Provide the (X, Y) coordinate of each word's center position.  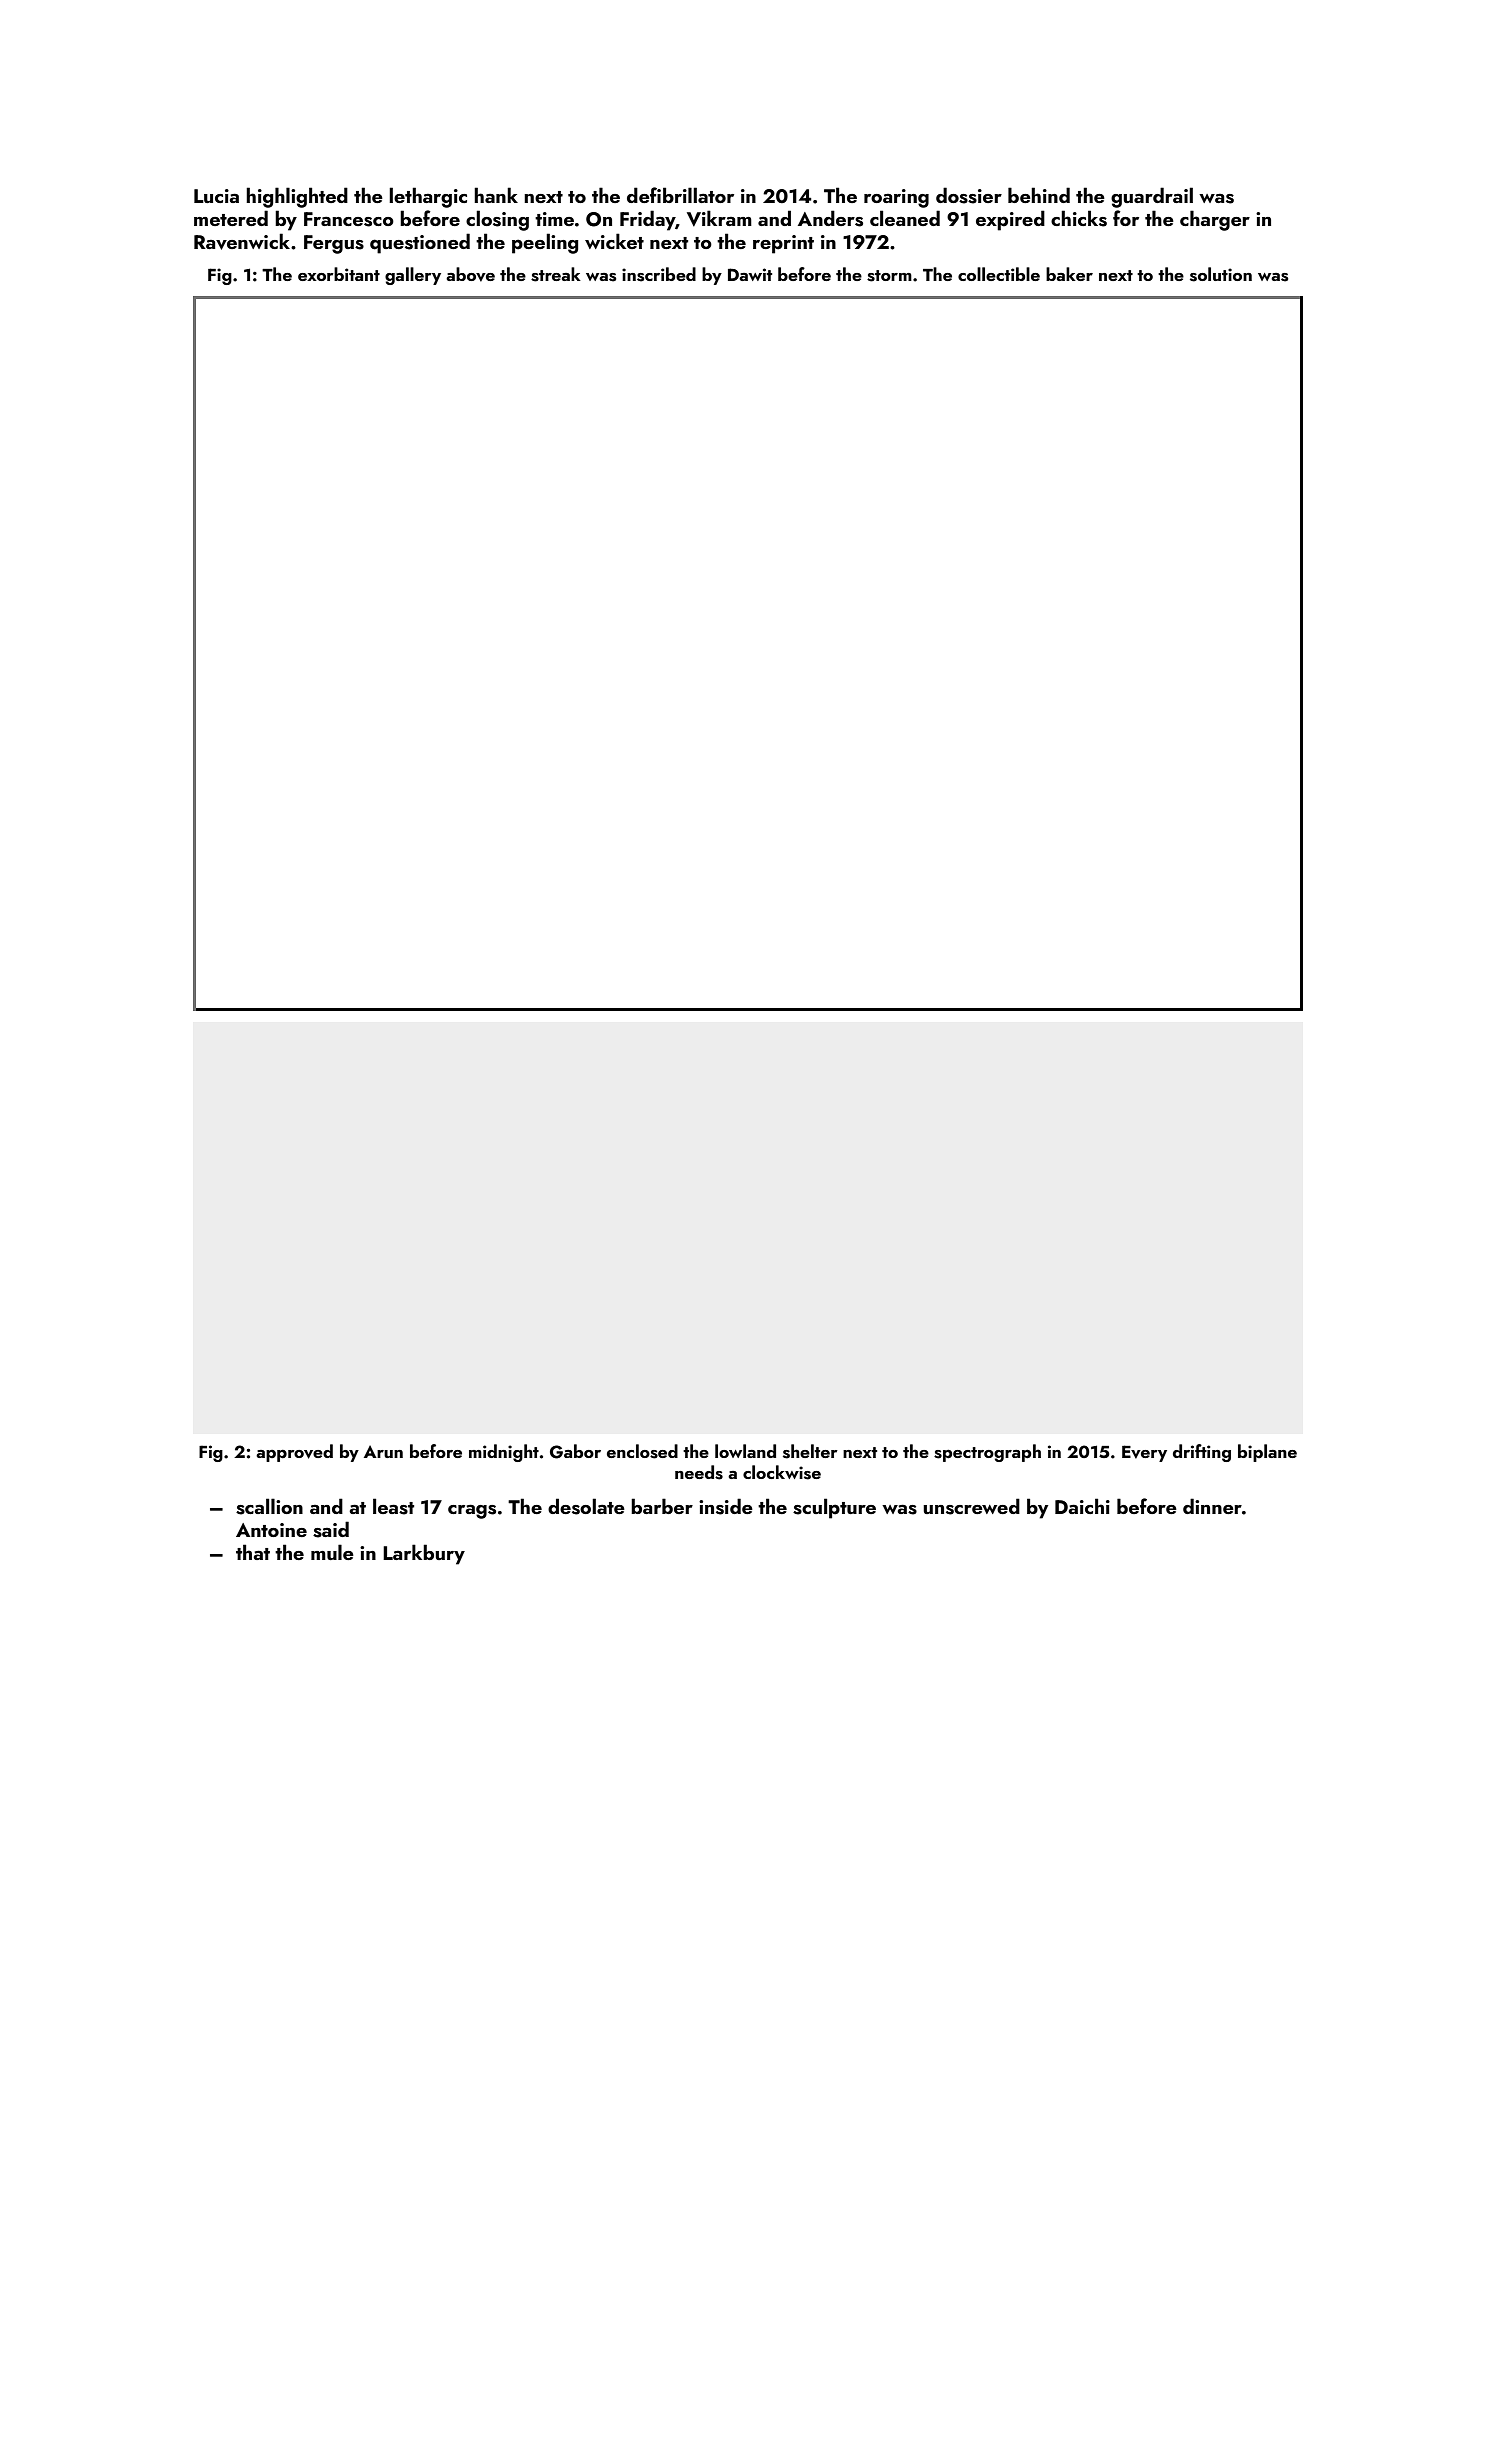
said (331, 1529)
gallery (413, 276)
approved (294, 1453)
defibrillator (680, 195)
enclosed (642, 1451)
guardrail (1152, 197)
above (470, 274)
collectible (999, 274)
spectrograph (987, 1453)
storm (889, 276)
